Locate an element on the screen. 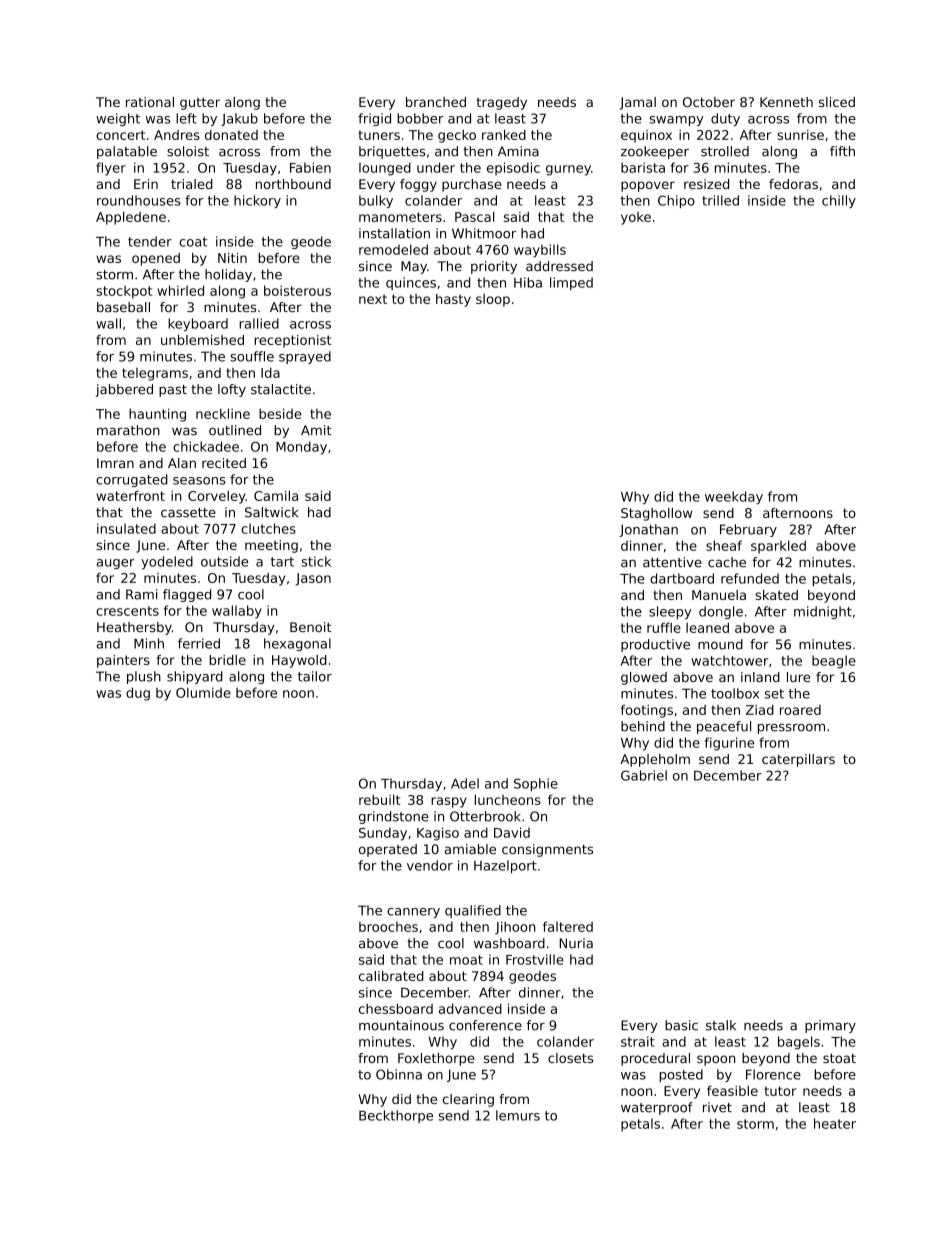  closets is located at coordinates (570, 1058).
